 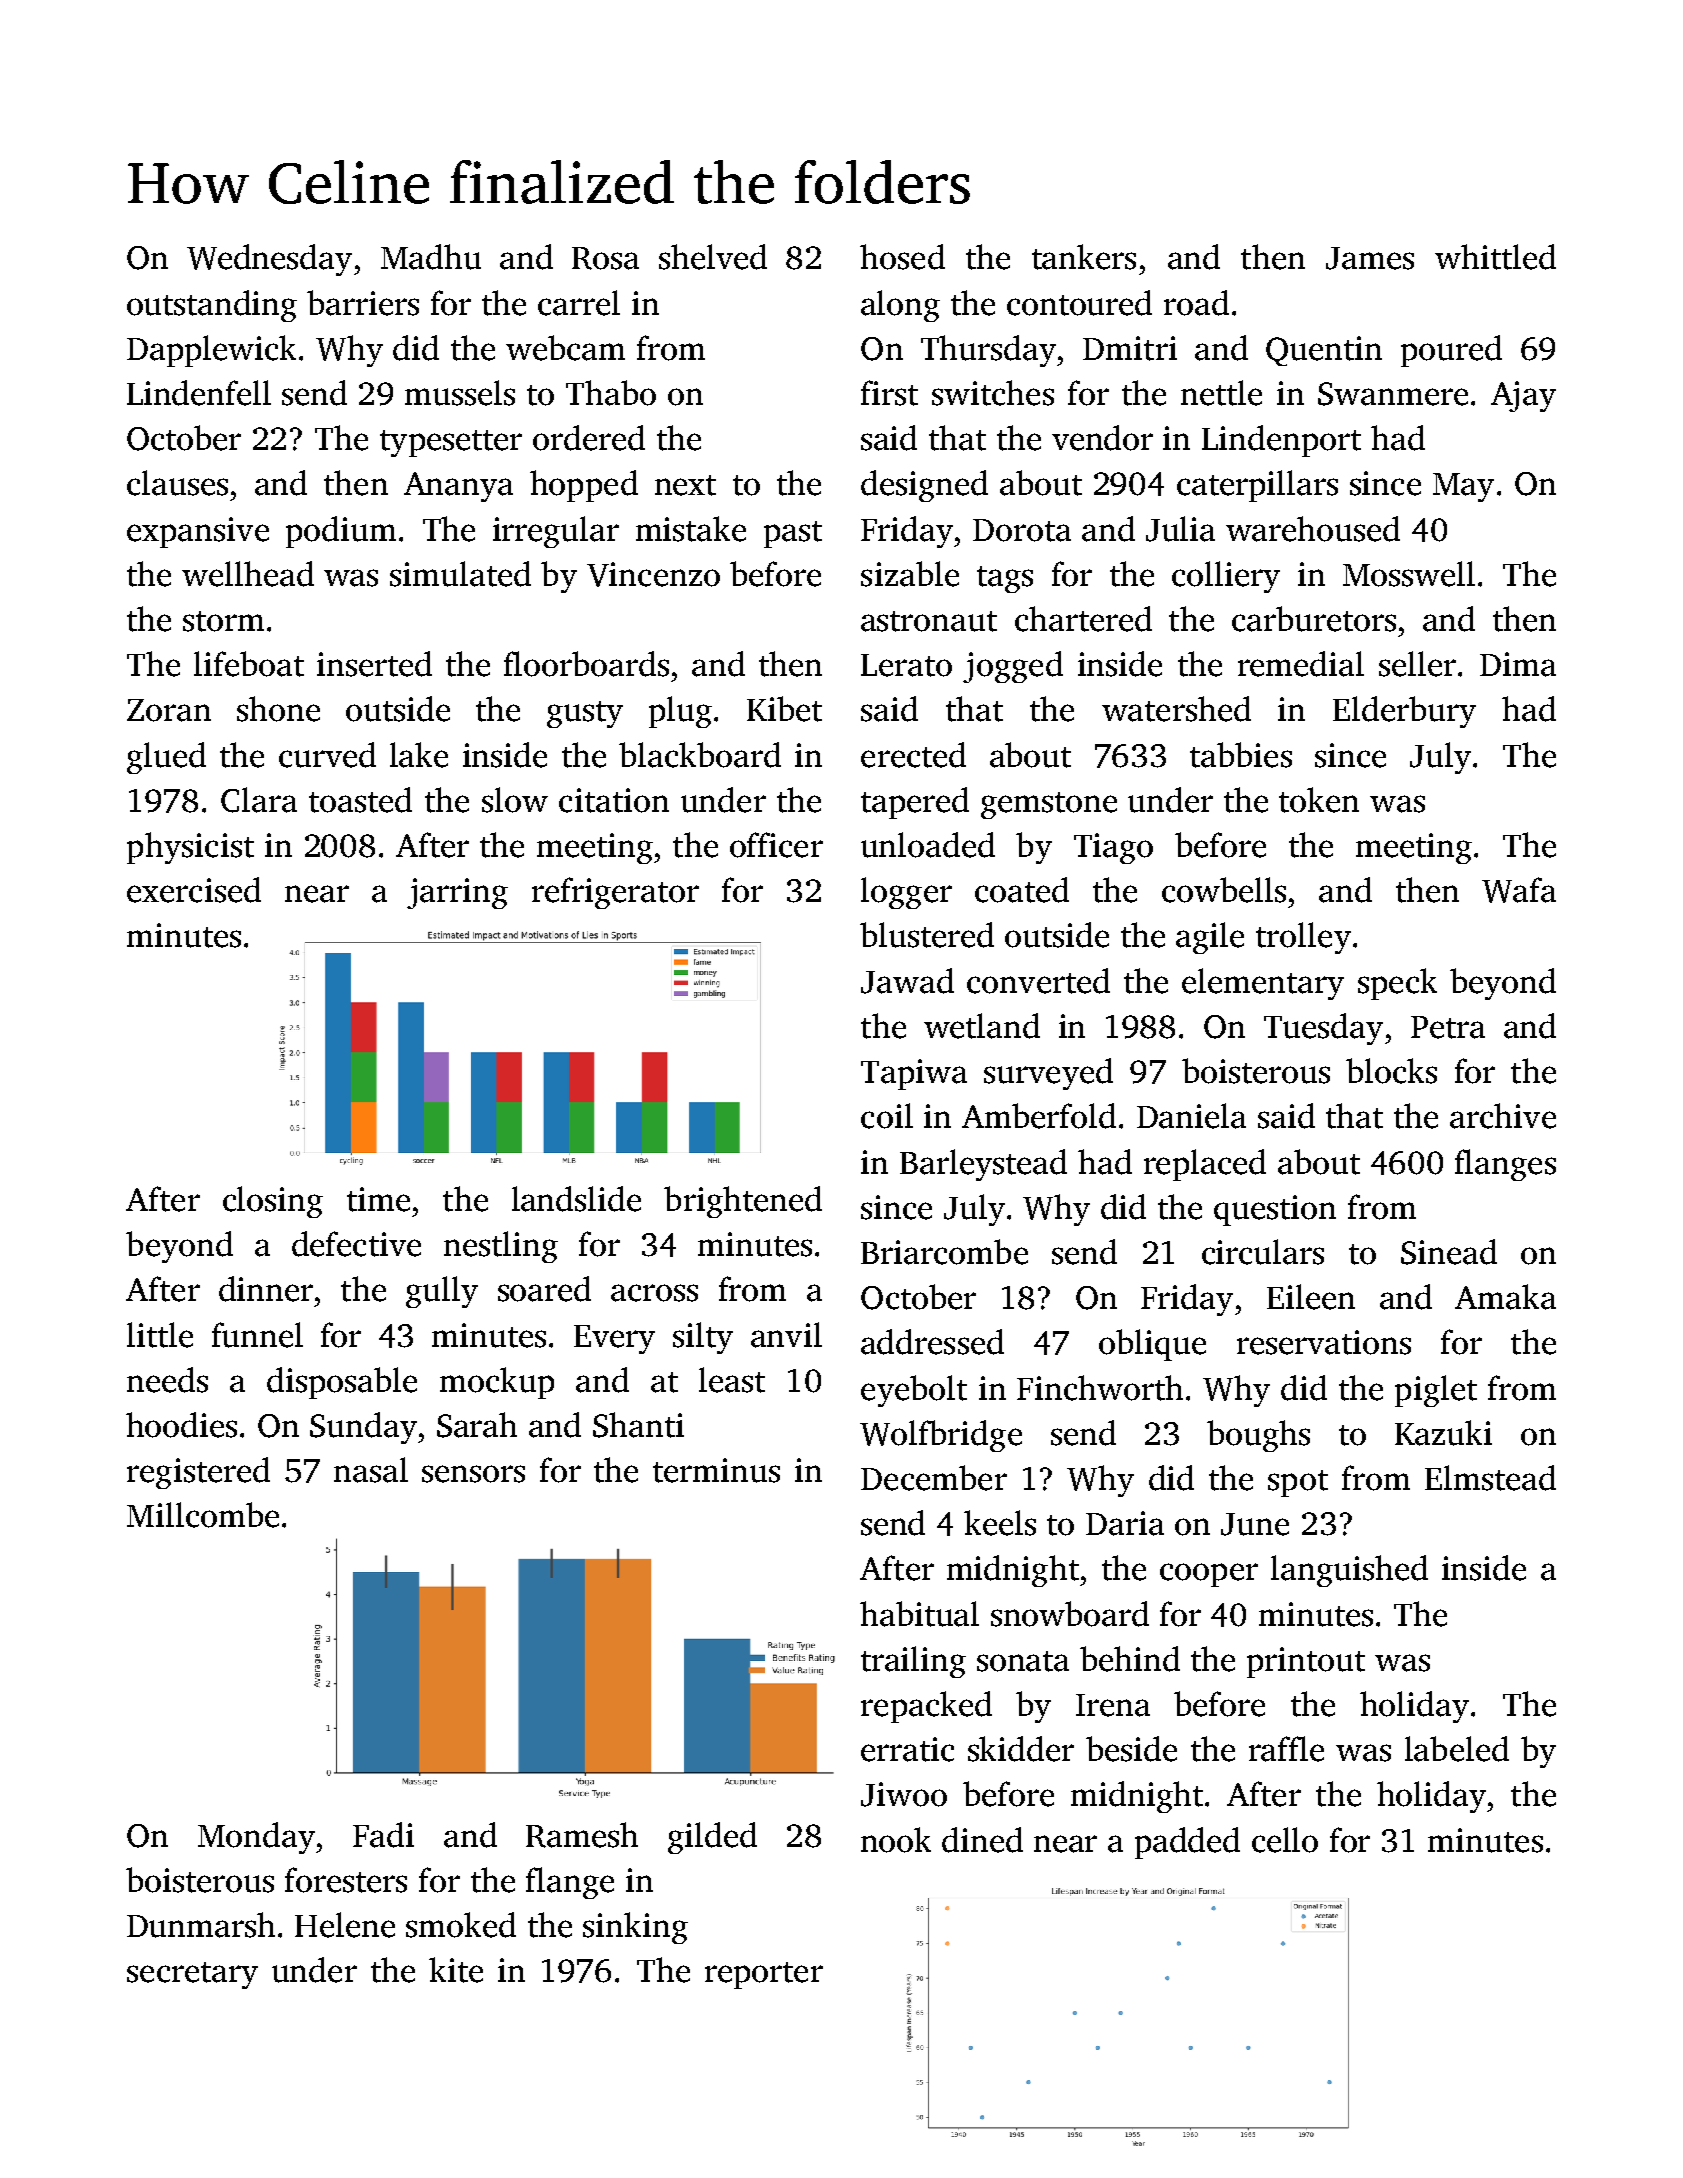 I want to click on physicist, so click(x=190, y=848).
